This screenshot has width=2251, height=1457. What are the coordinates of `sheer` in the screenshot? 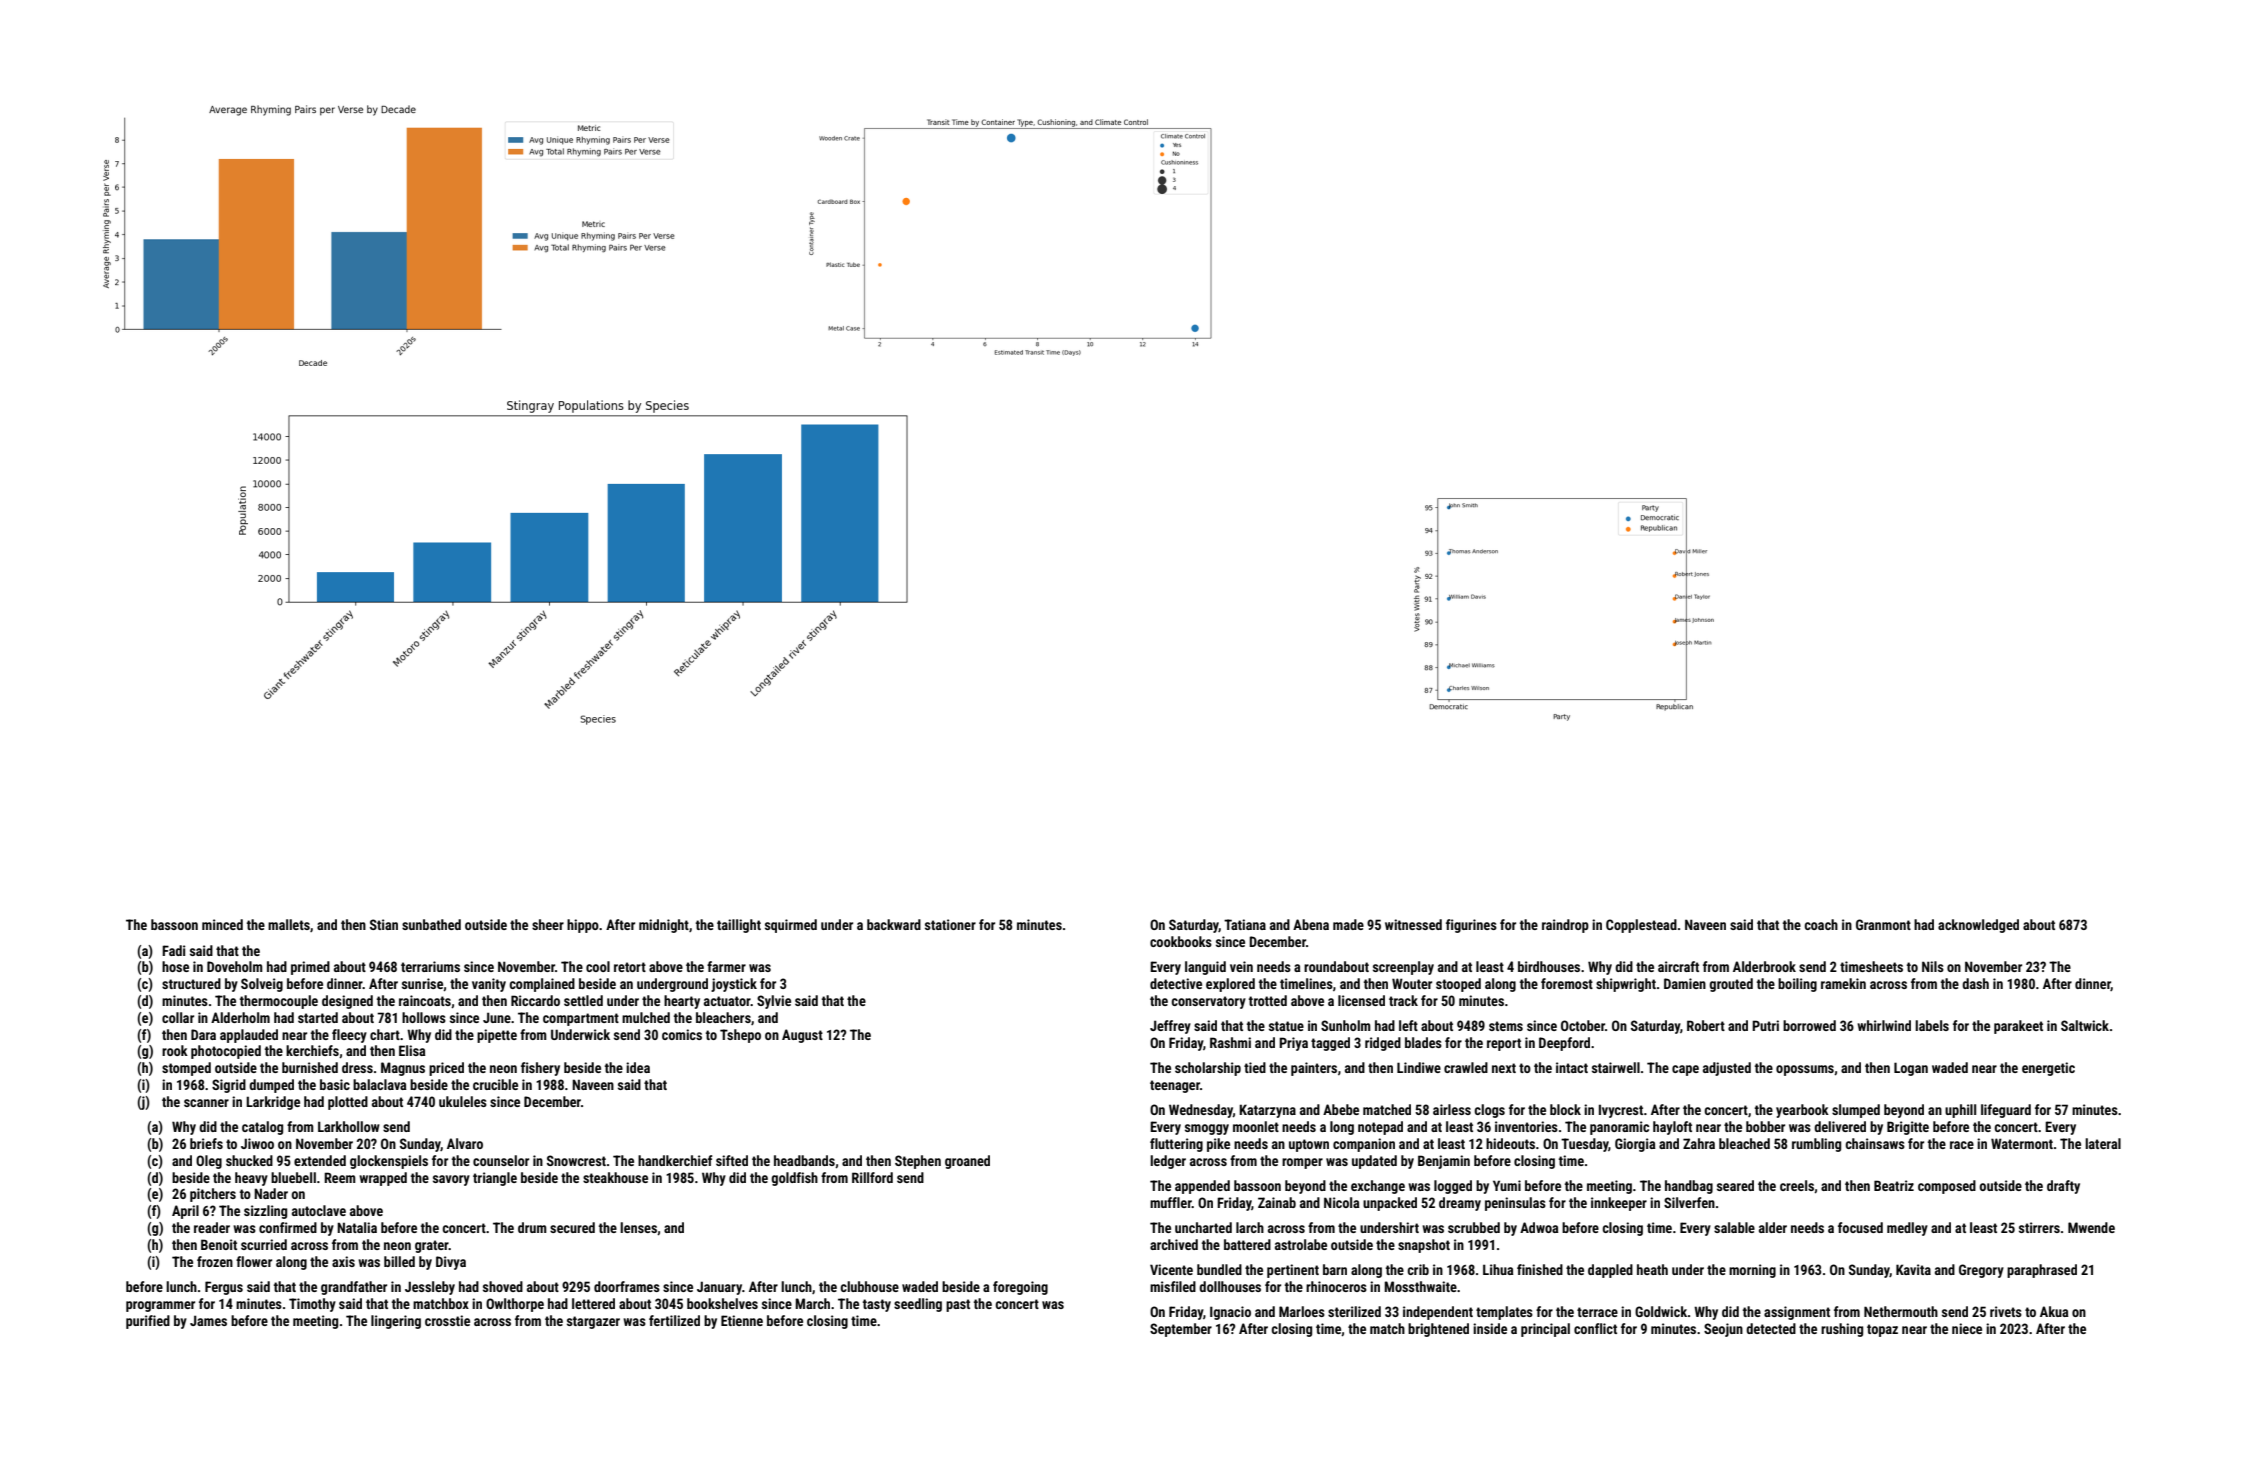 It's located at (548, 924).
